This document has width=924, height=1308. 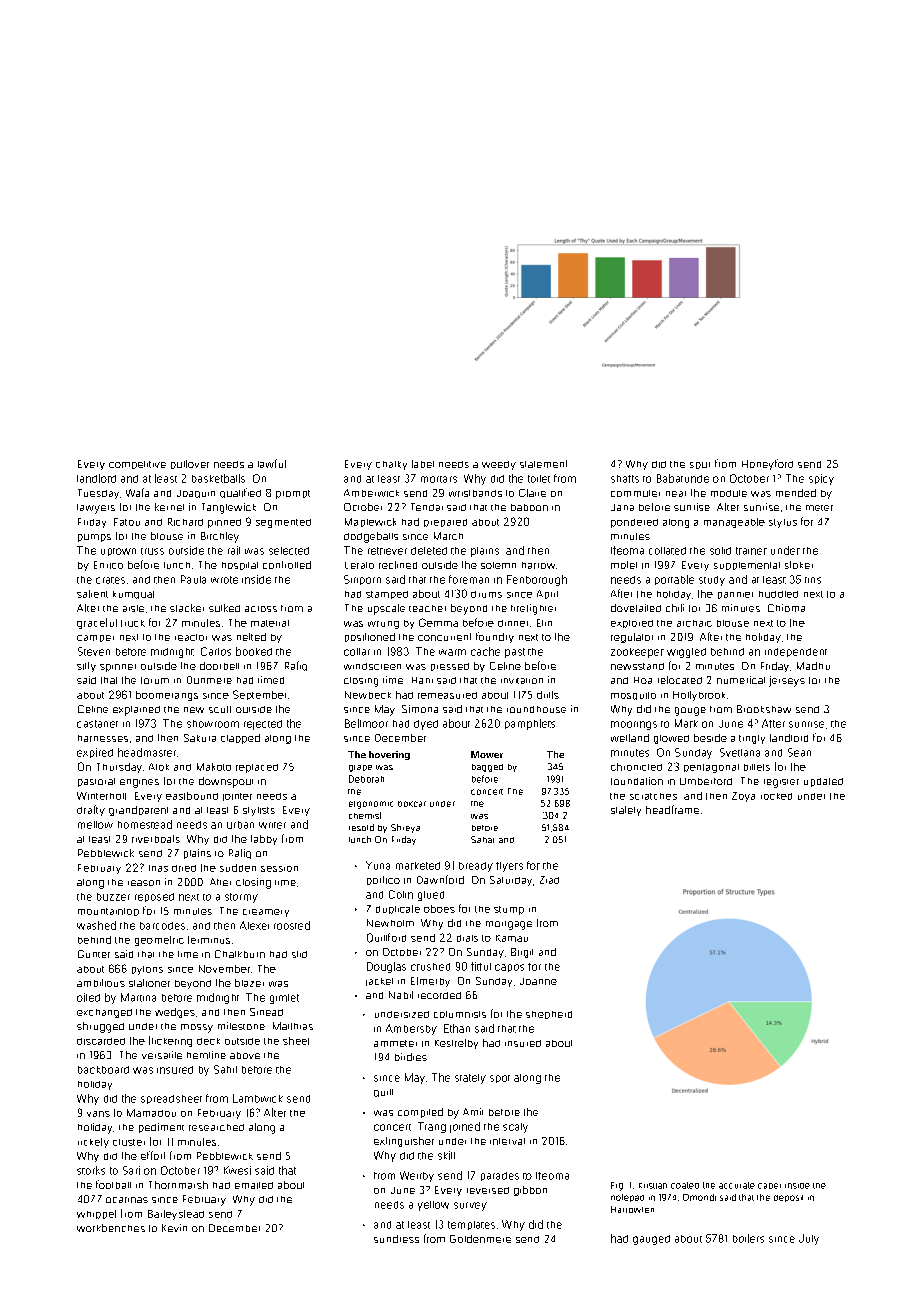 I want to click on collar, so click(x=357, y=652).
